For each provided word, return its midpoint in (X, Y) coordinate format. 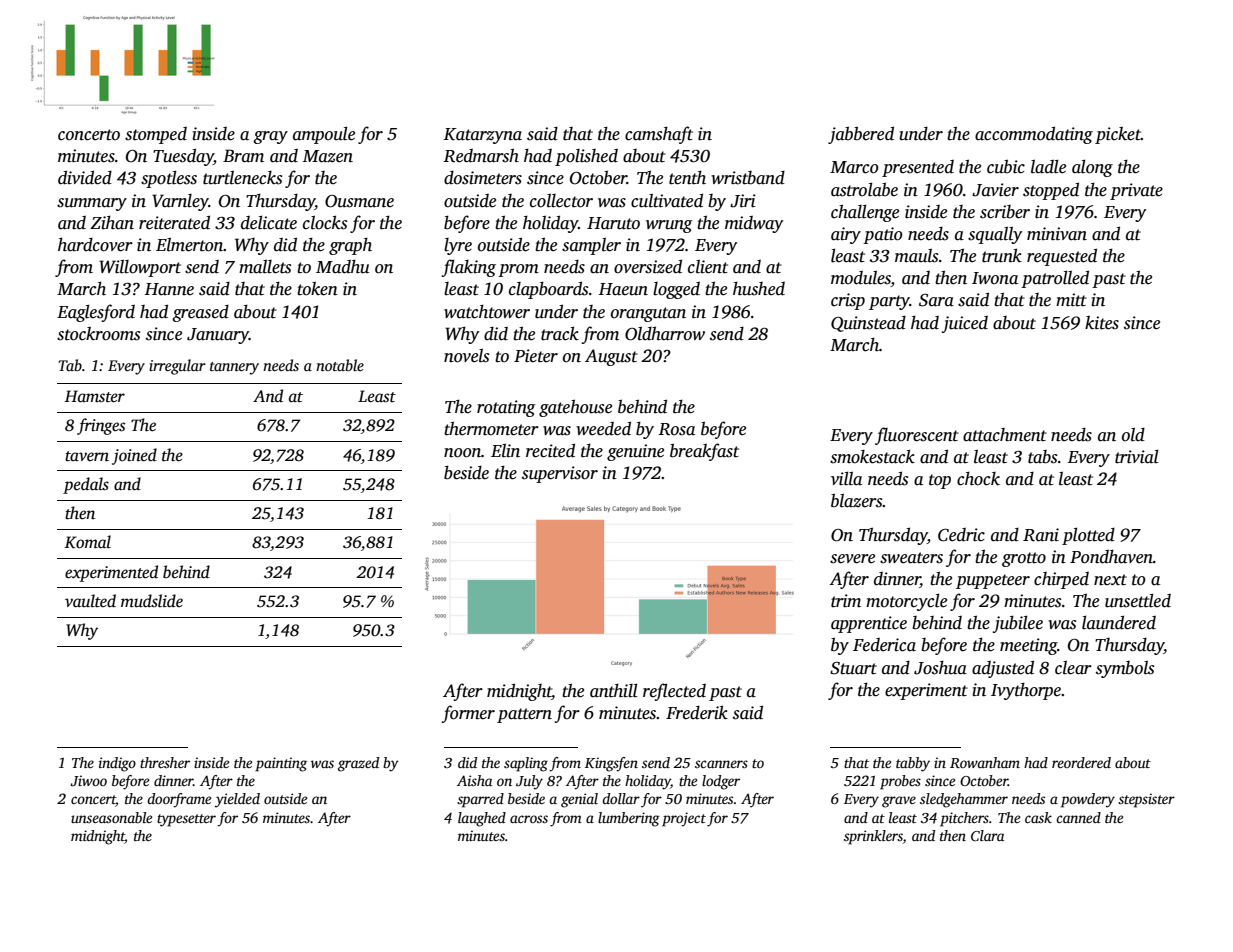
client (708, 267)
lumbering (629, 819)
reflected (674, 692)
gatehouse (575, 408)
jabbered (861, 135)
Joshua (940, 667)
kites (1102, 323)
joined (134, 456)
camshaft (659, 135)
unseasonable (111, 817)
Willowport (140, 268)
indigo (117, 764)
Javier (995, 190)
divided (85, 177)
